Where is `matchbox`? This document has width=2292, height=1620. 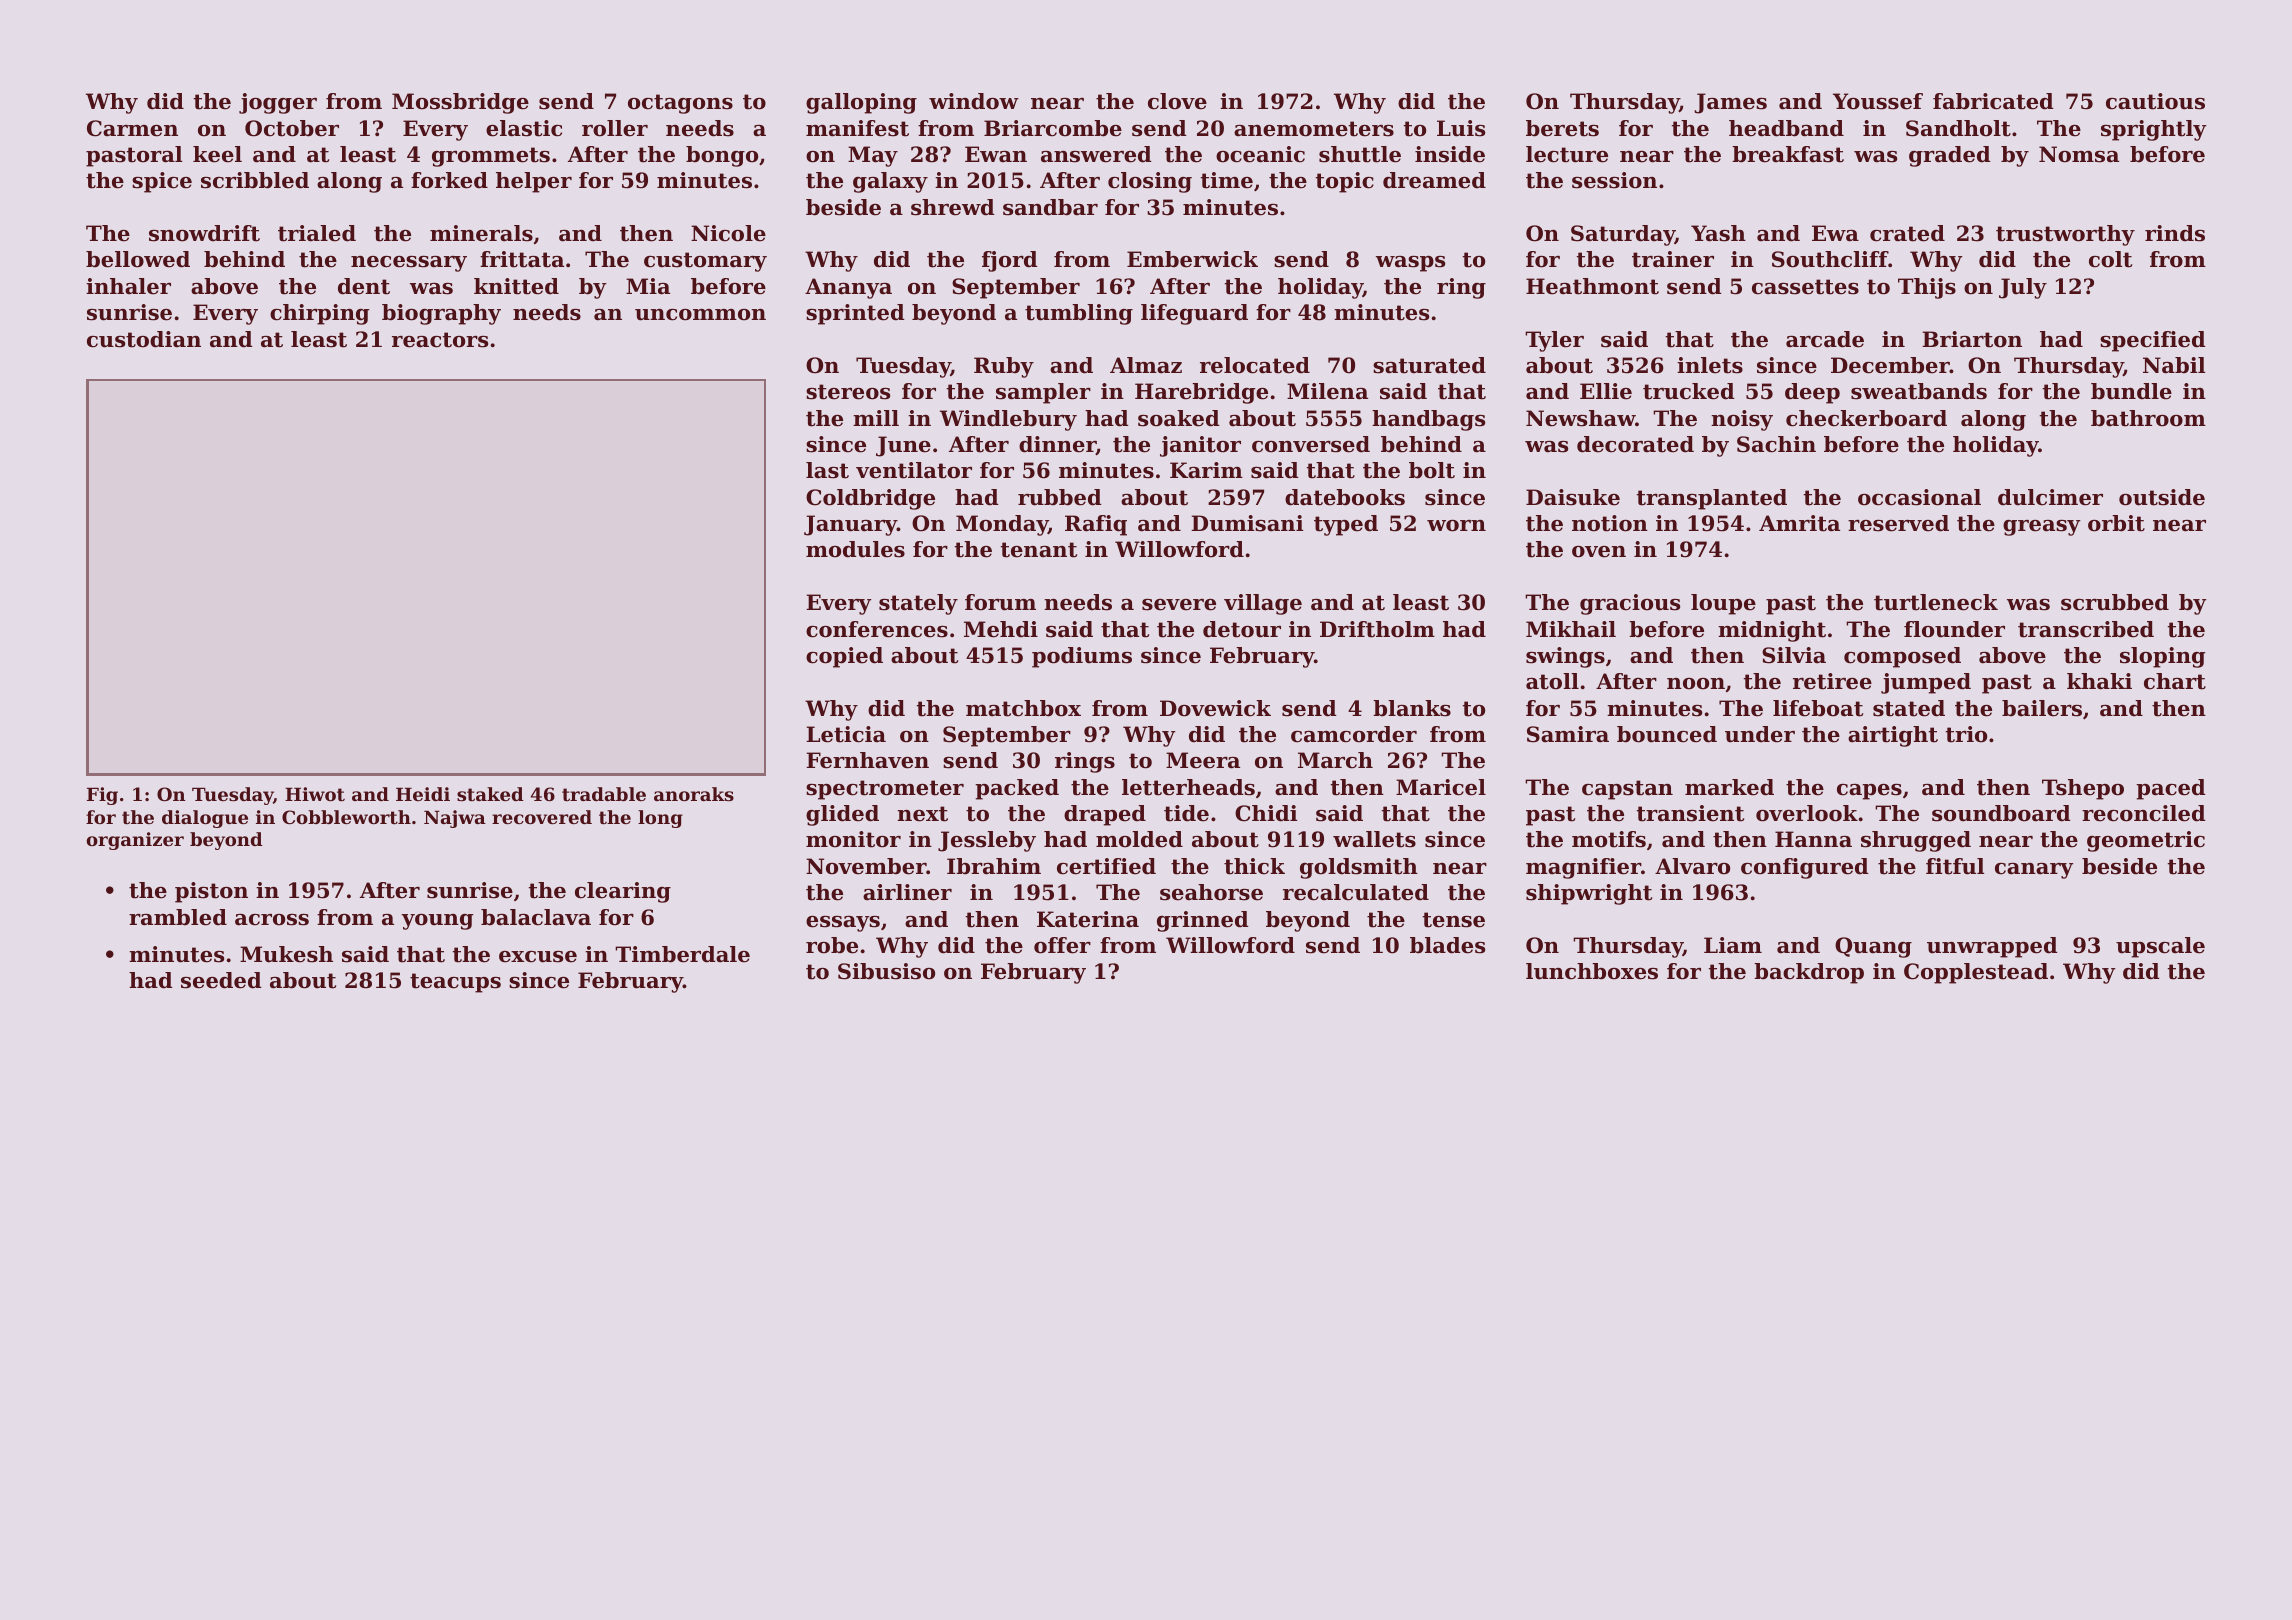
matchbox is located at coordinates (1023, 708).
